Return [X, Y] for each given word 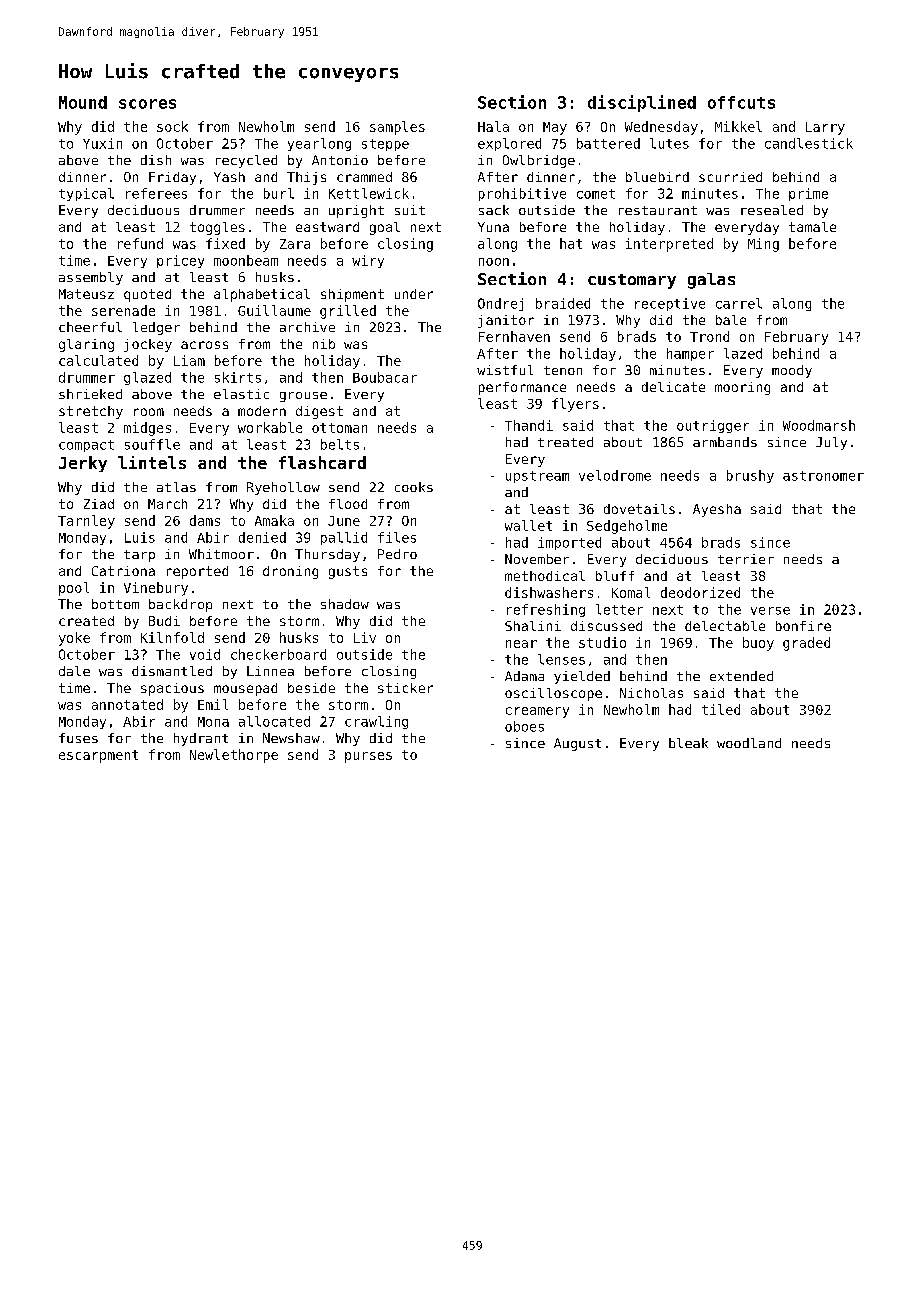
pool [74, 589]
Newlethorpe [234, 756]
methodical [545, 576]
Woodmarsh [819, 425]
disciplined [642, 103]
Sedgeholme [627, 527]
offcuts [741, 102]
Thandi [529, 425]
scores [147, 104]
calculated [98, 360]
